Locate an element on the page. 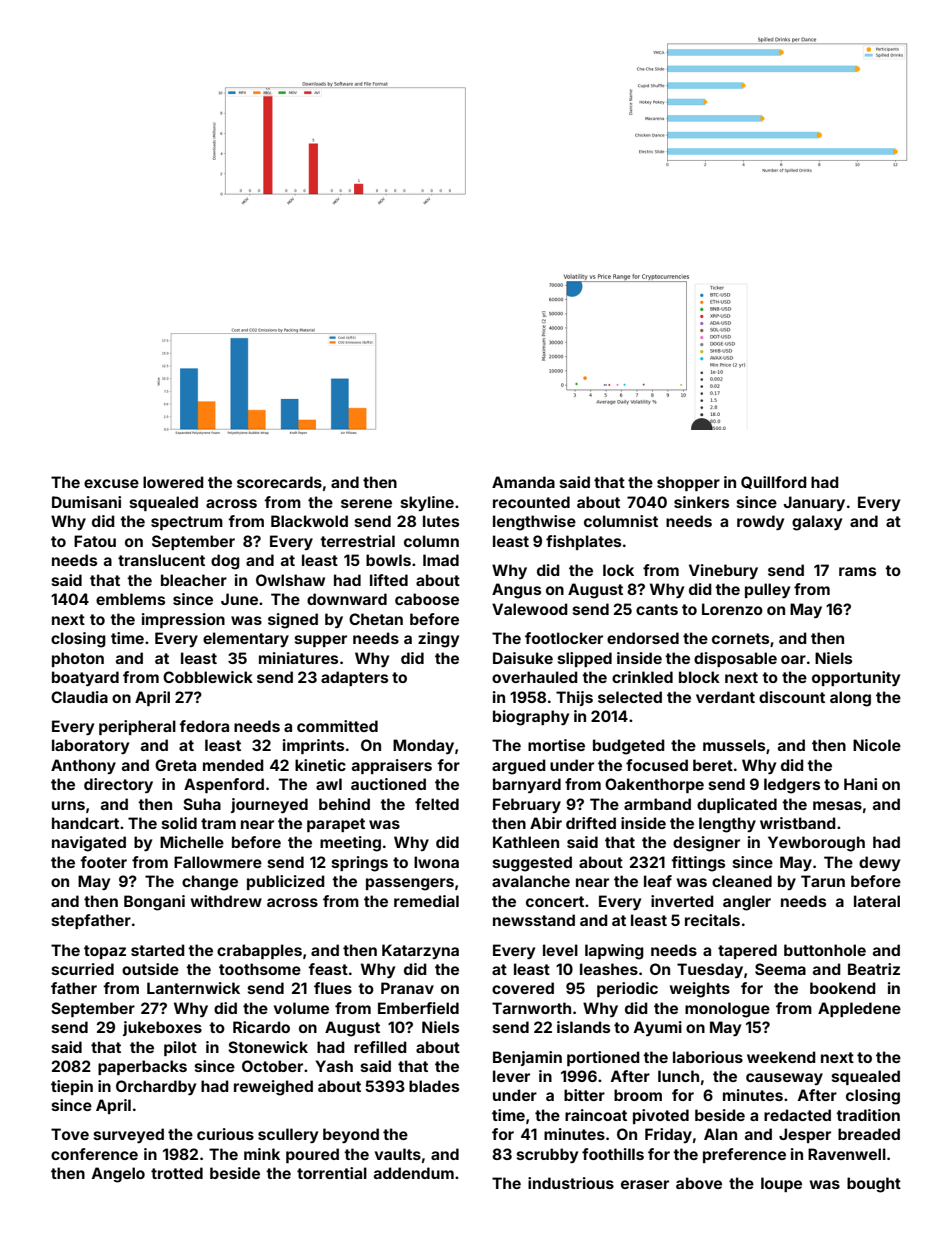 The width and height of the image is (952, 1233). adapters is located at coordinates (354, 678).
